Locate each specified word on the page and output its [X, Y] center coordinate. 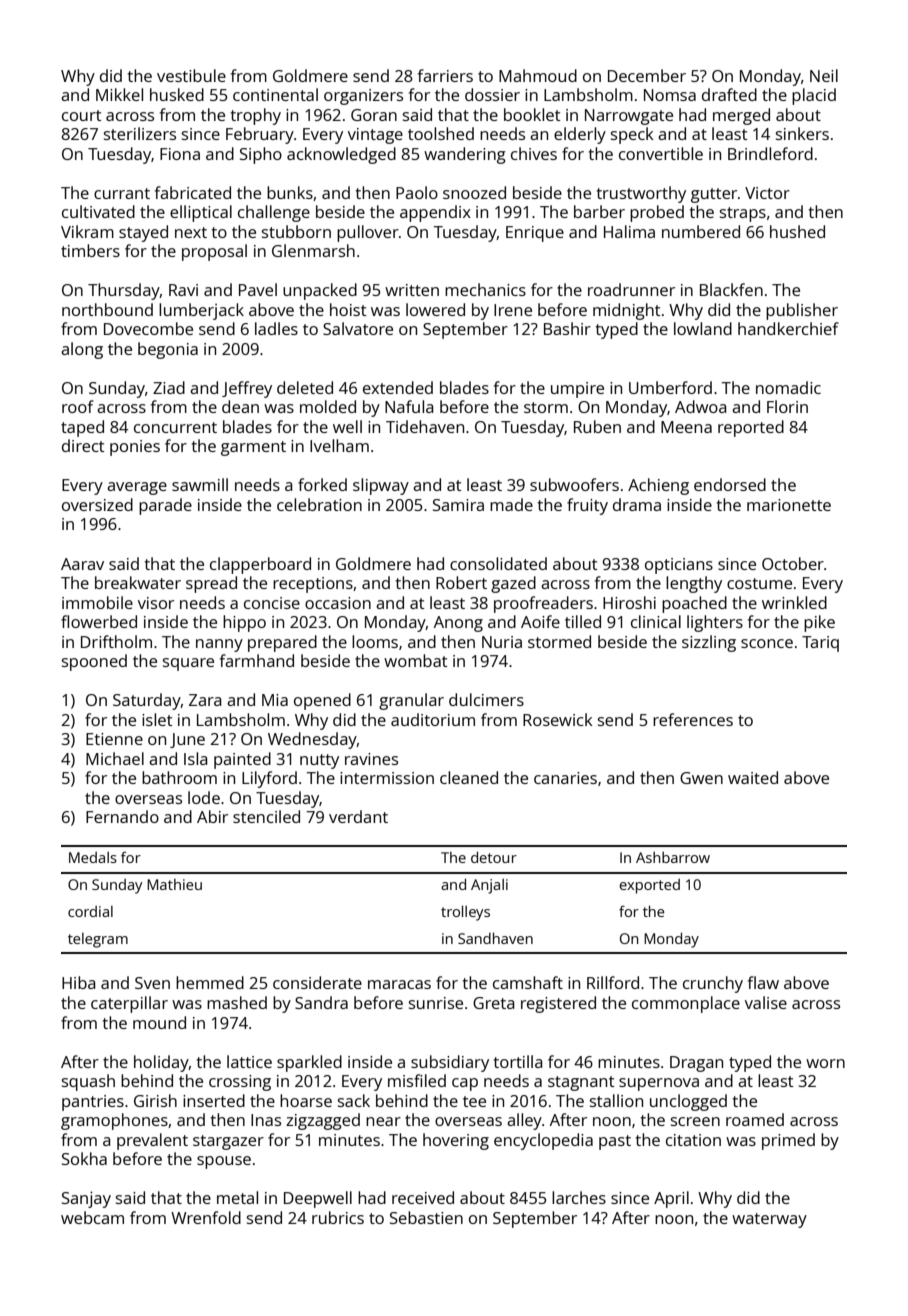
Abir [212, 816]
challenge [274, 213]
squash [88, 1082]
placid [814, 96]
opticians [679, 566]
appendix [435, 213]
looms [375, 641]
